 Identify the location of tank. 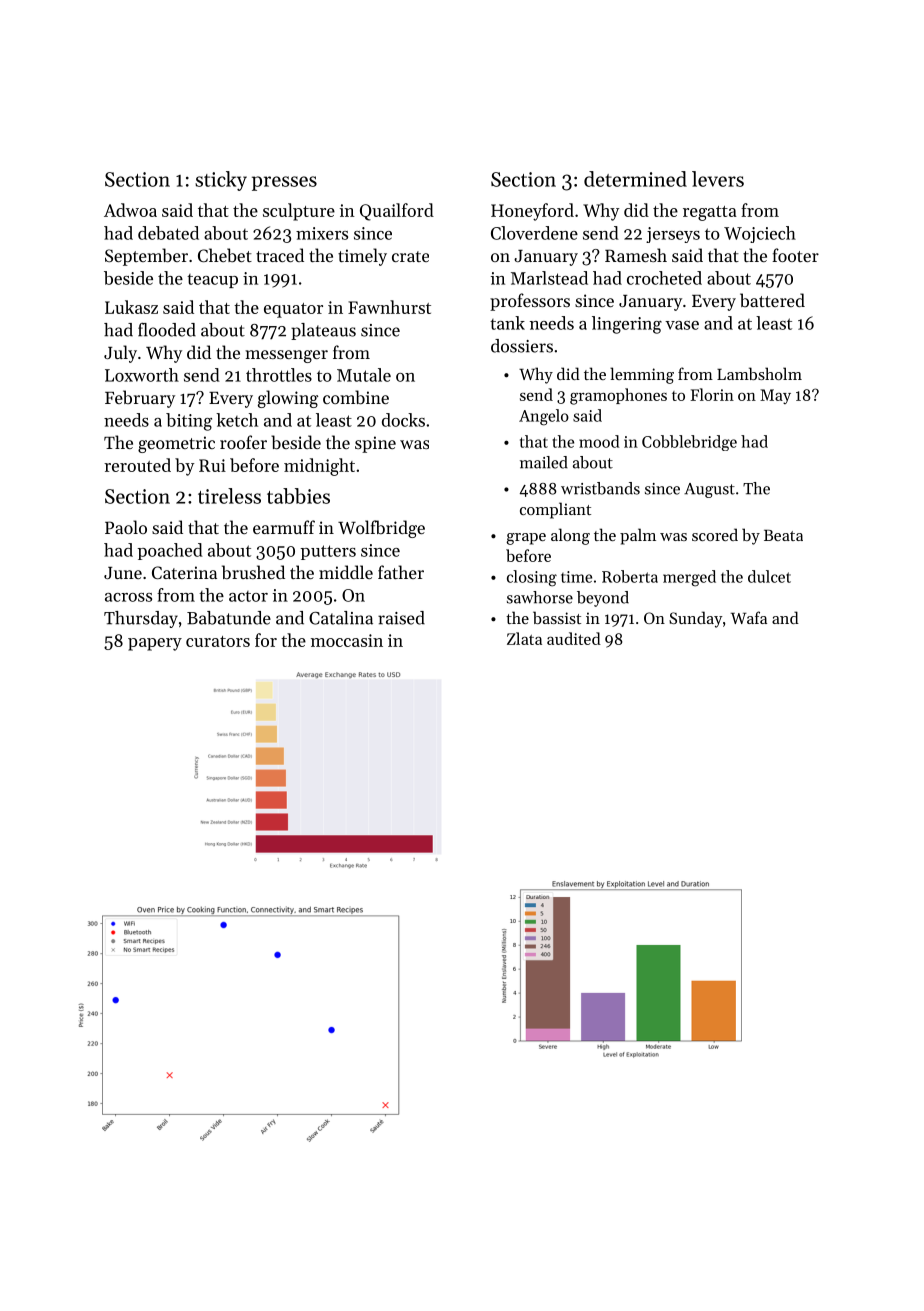
(507, 323).
